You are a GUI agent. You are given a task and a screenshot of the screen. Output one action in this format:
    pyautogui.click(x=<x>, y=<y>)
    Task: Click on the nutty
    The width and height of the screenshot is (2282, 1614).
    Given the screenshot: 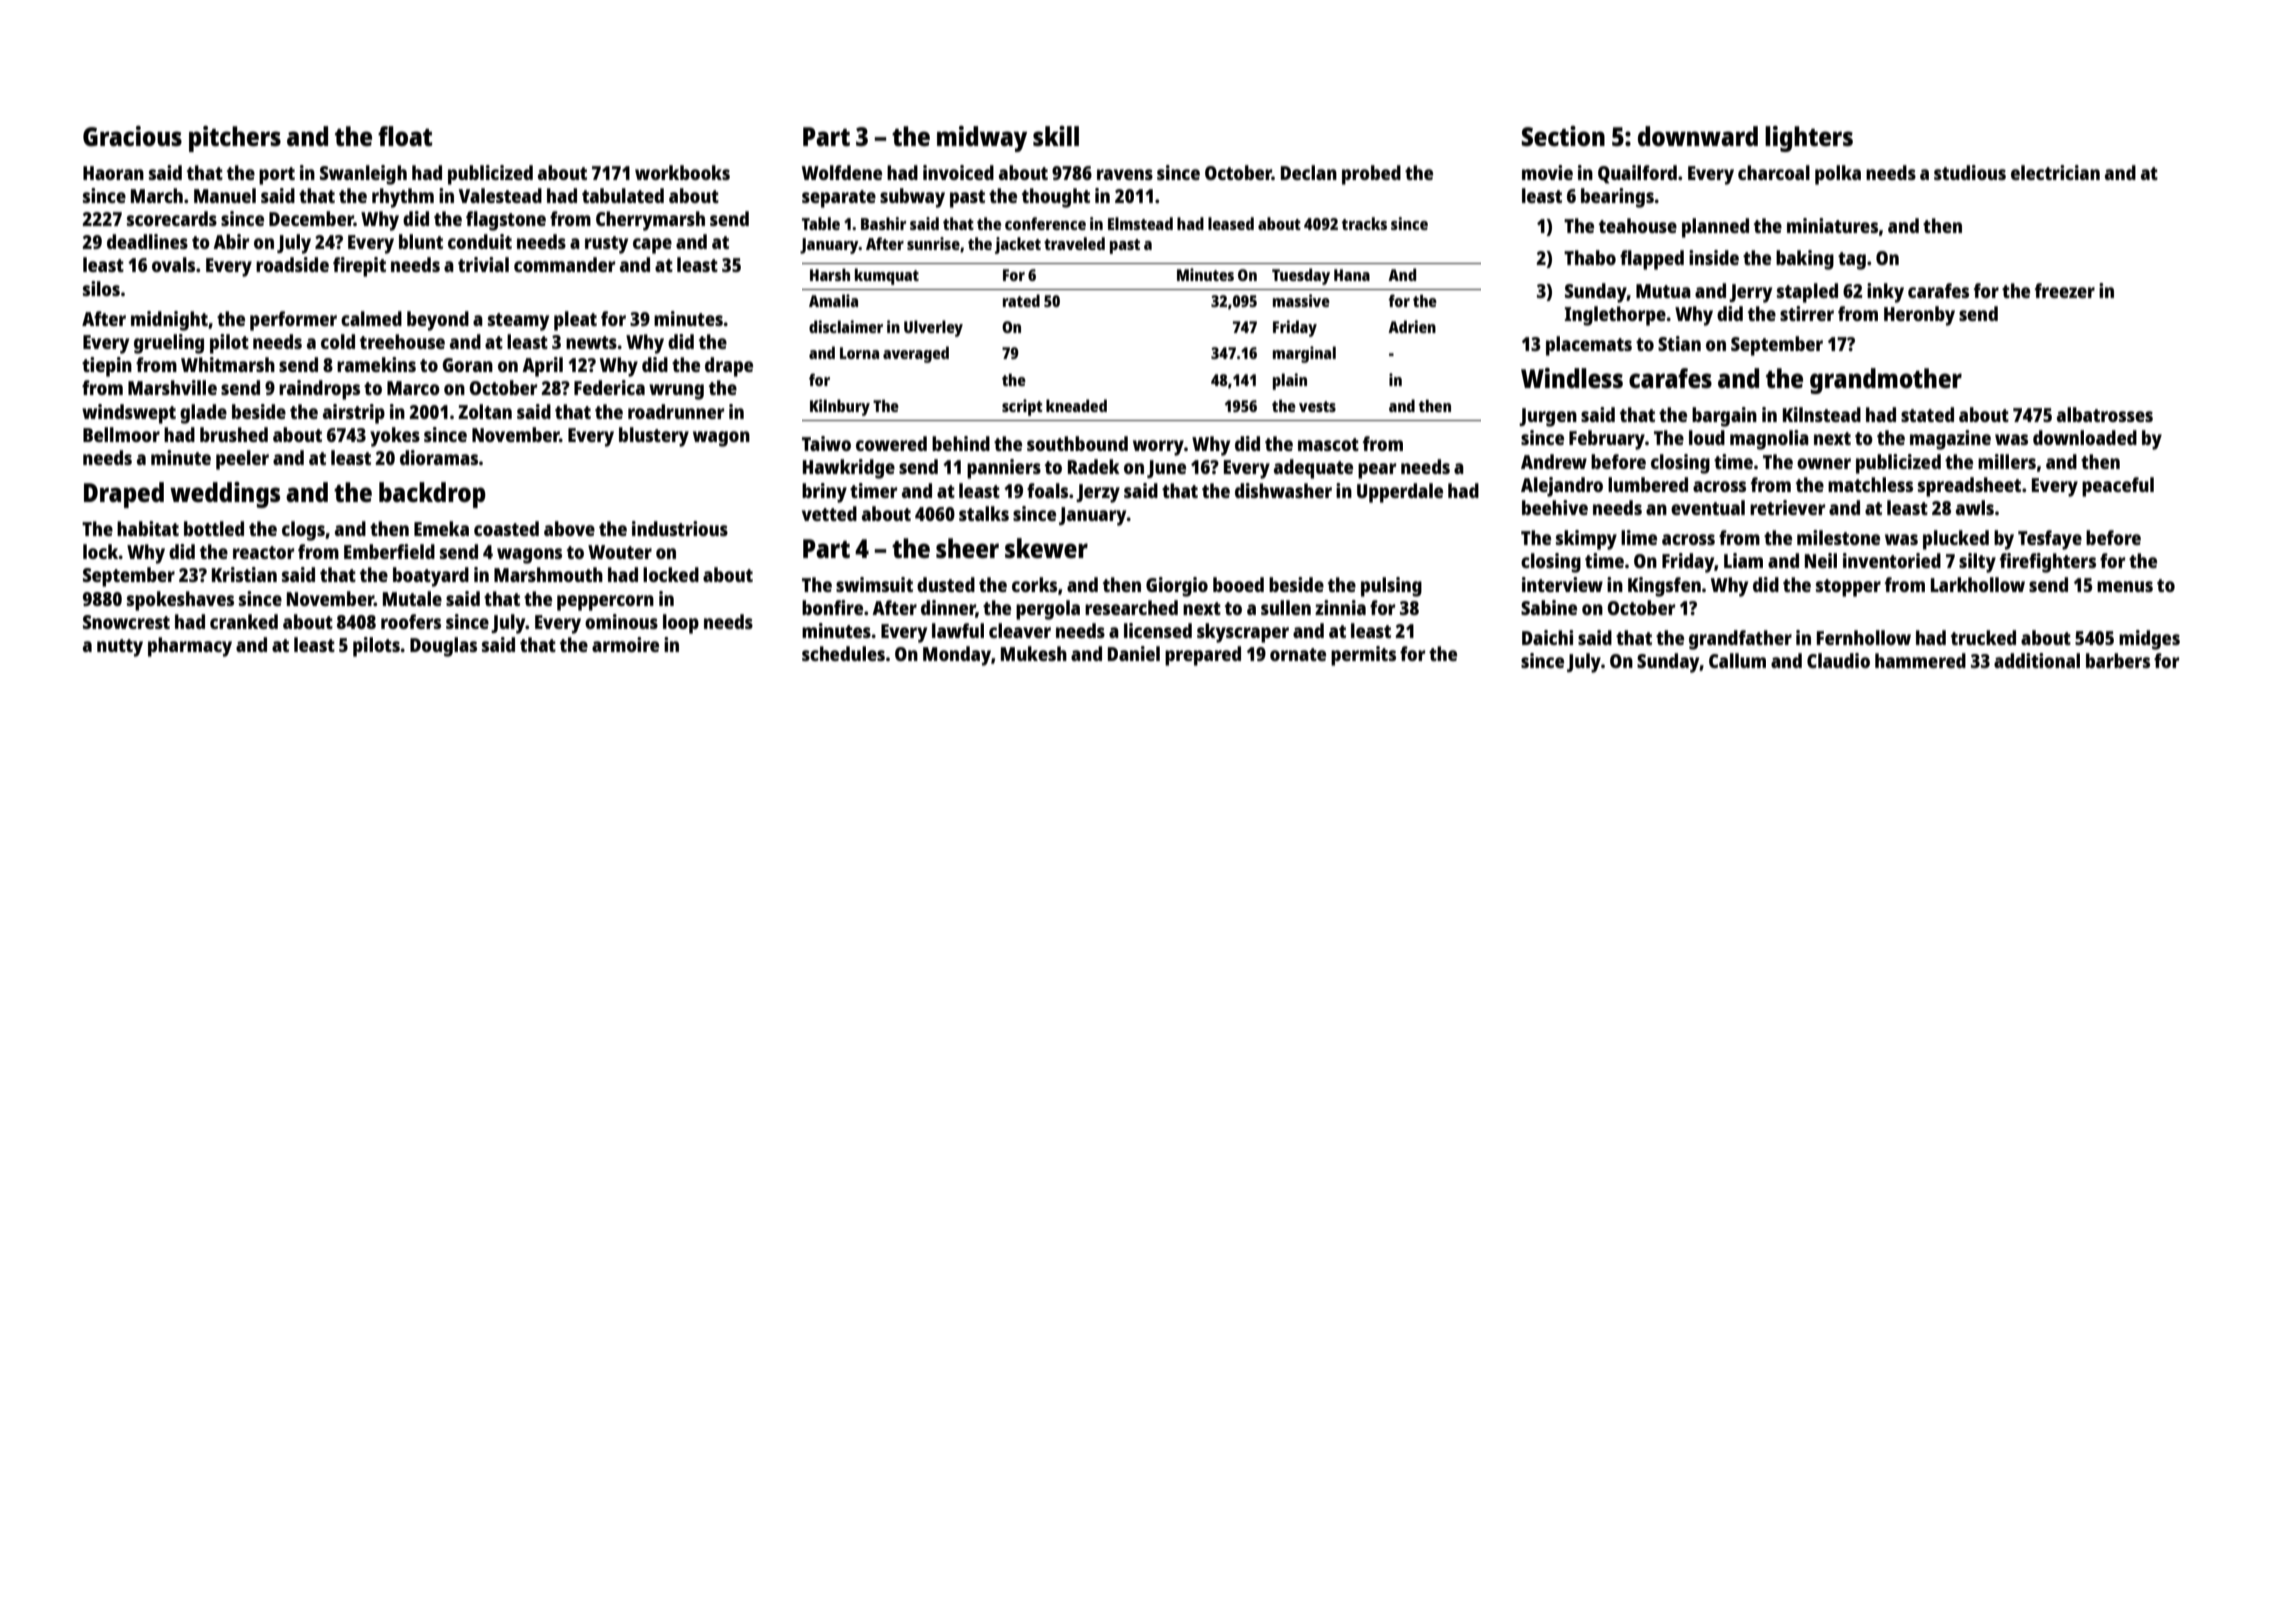 What is the action you would take?
    pyautogui.click(x=120, y=648)
